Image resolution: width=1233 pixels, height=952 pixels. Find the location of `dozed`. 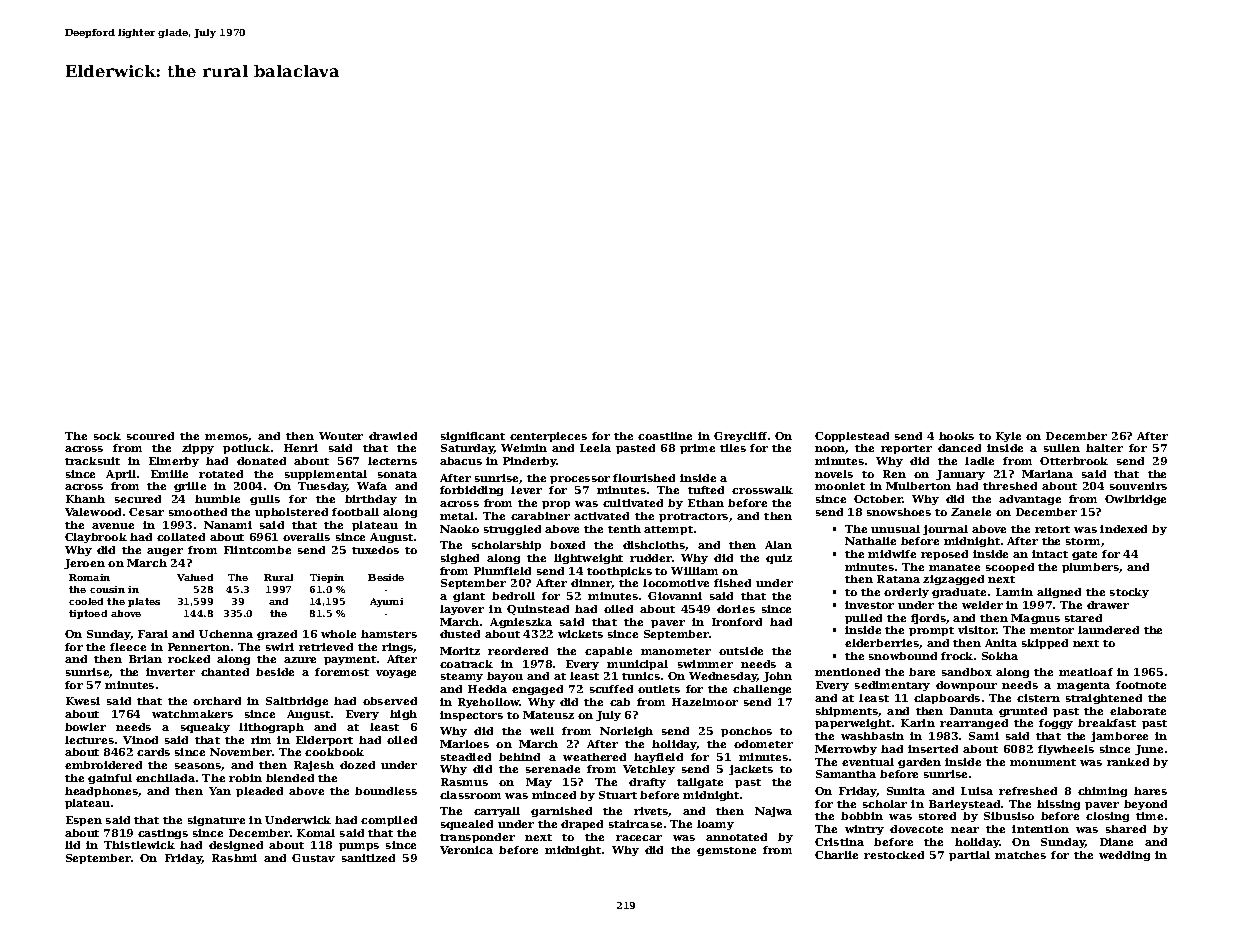

dozed is located at coordinates (357, 765).
